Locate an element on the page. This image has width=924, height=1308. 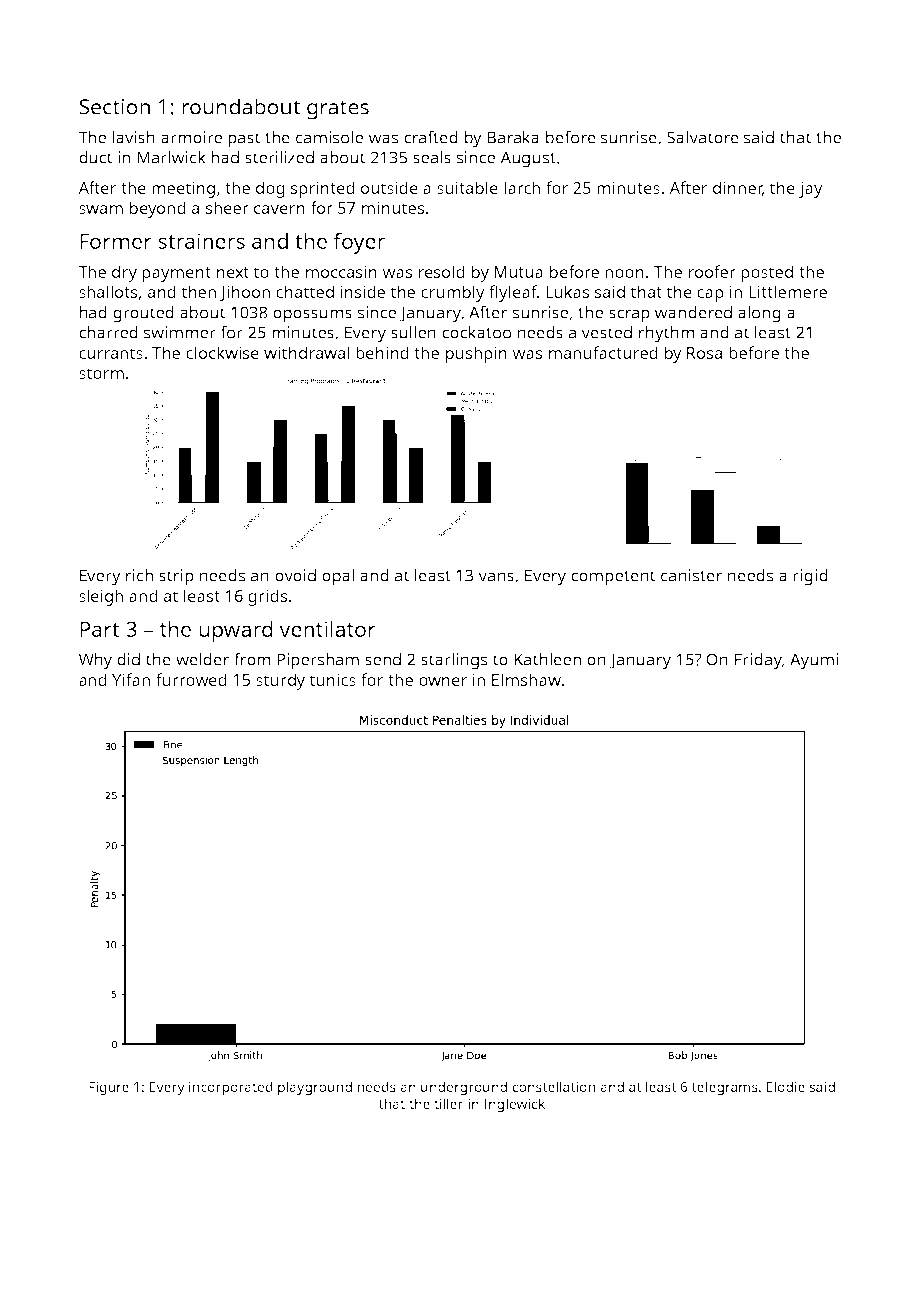
Inglewick is located at coordinates (515, 1105).
